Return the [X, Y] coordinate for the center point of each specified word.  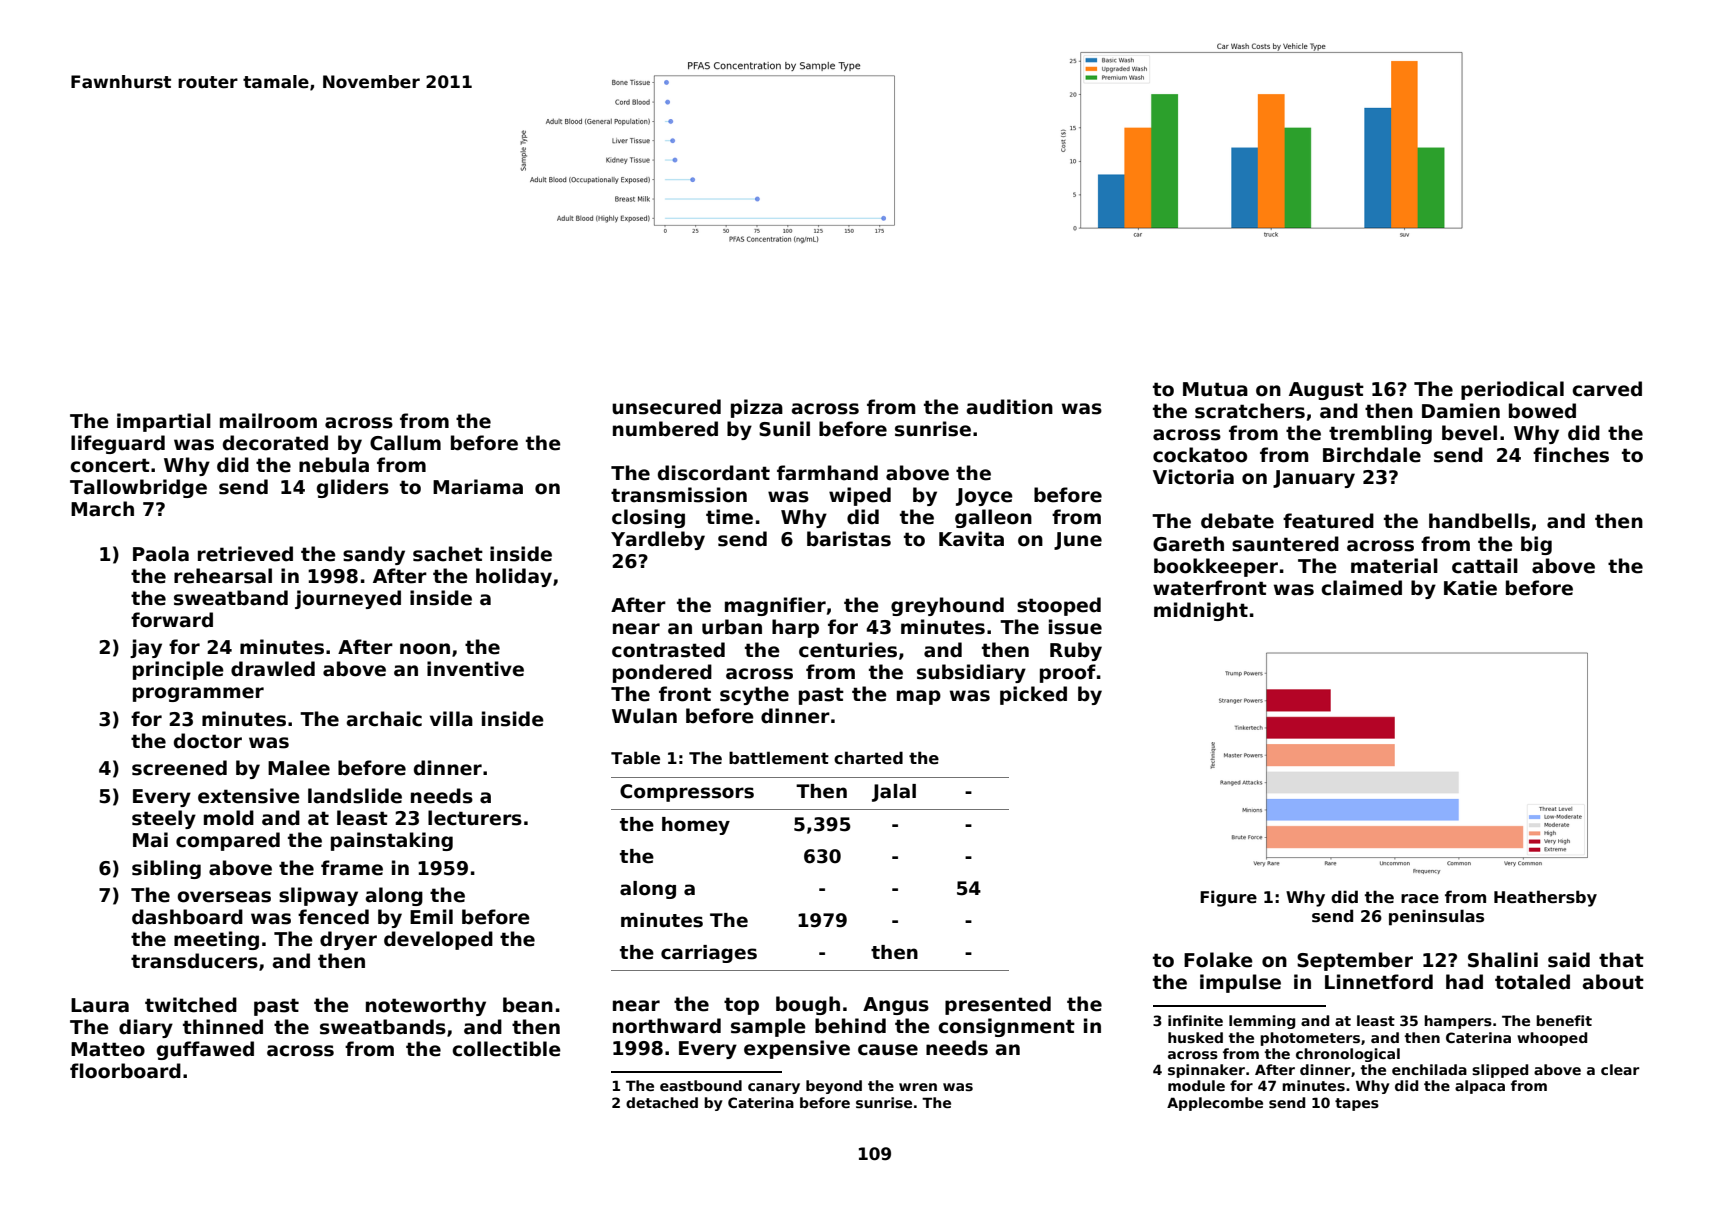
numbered [665, 429]
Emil [431, 916]
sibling [166, 869]
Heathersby [1545, 898]
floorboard [125, 1071]
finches [1571, 455]
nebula [334, 465]
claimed [1361, 588]
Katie [1470, 588]
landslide [355, 796]
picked [1033, 695]
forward [172, 620]
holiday [514, 577]
